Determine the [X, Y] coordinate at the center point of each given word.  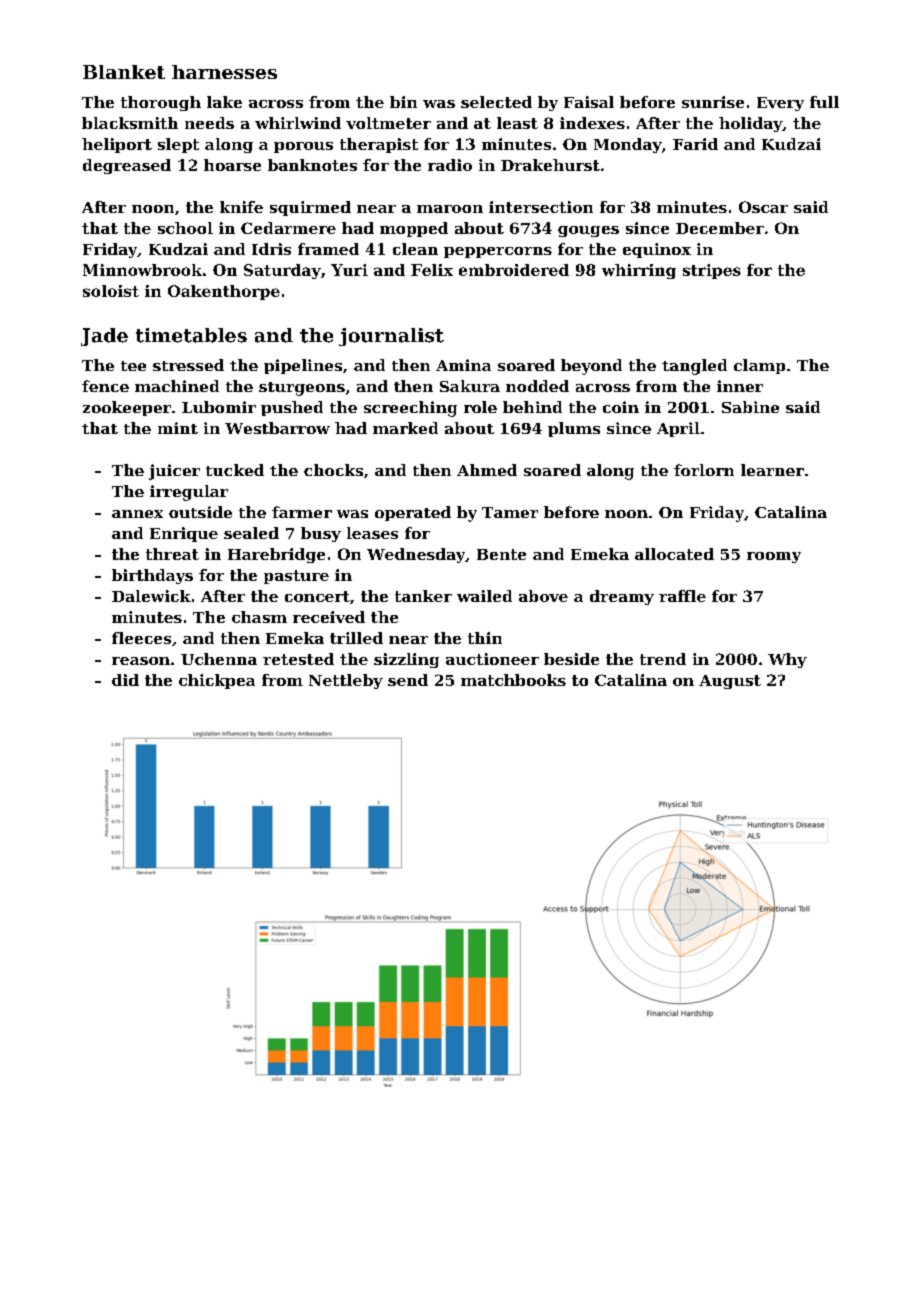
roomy [774, 557]
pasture [296, 577]
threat [172, 554]
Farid [695, 144]
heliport [117, 145]
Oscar [763, 207]
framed [328, 249]
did [125, 680]
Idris [271, 249]
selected [496, 102]
